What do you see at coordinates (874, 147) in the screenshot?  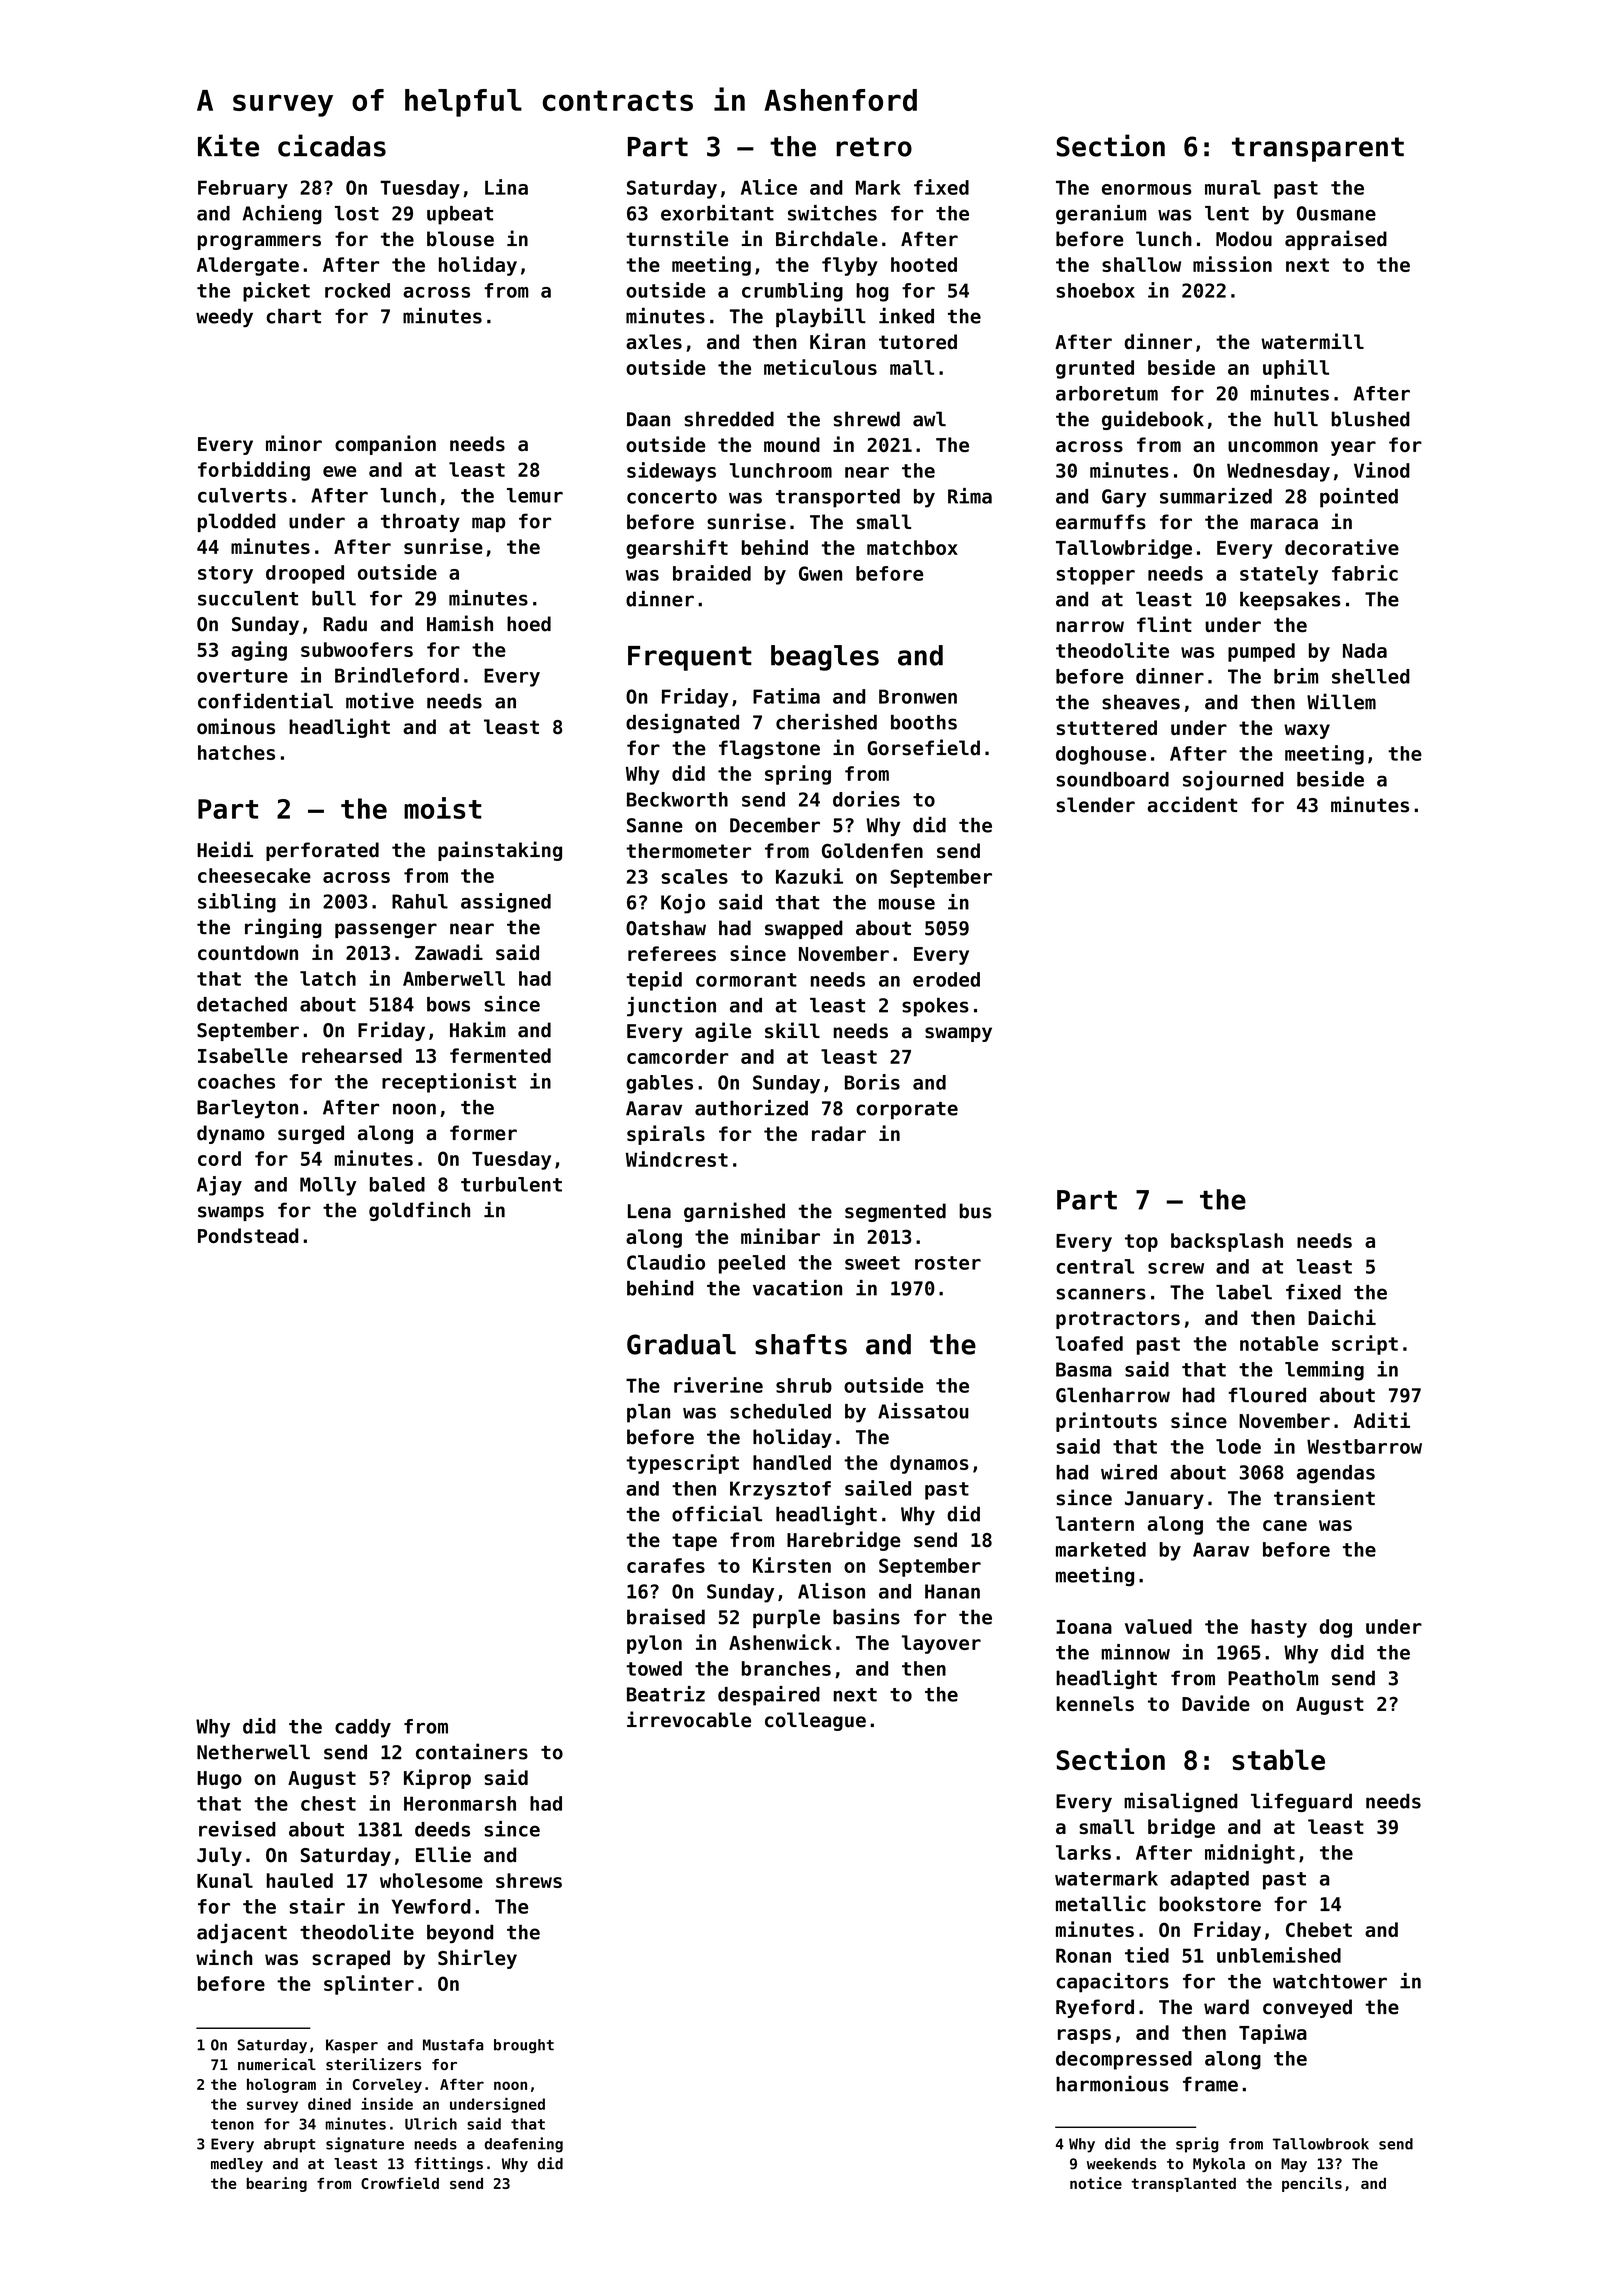 I see `retro` at bounding box center [874, 147].
